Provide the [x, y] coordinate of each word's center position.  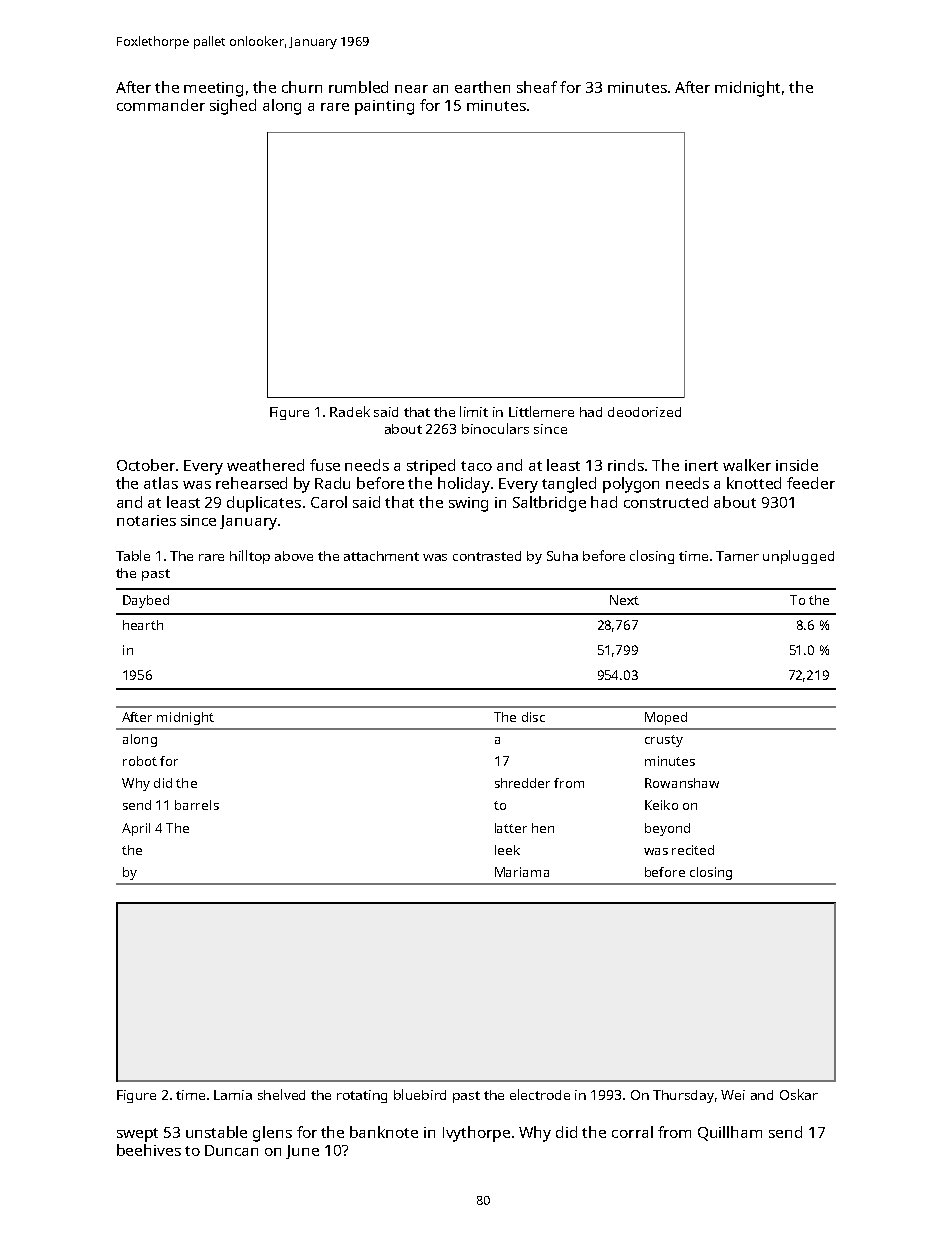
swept [137, 1135]
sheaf [537, 87]
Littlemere [541, 411]
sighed [233, 107]
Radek [350, 411]
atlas [161, 483]
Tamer [737, 556]
